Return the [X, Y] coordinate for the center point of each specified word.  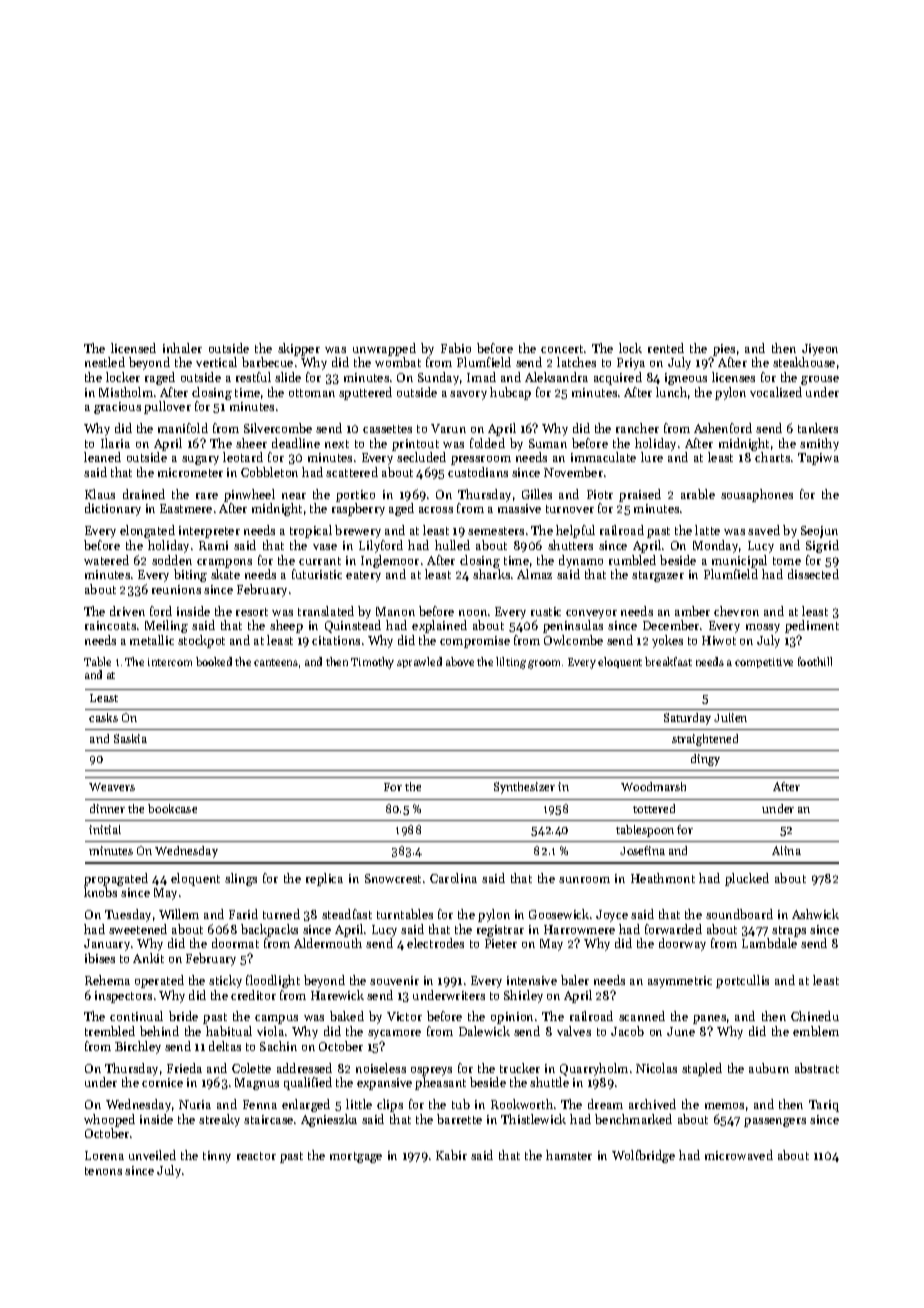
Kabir [451, 1155]
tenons [103, 1171]
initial [105, 829]
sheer [251, 443]
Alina [786, 850]
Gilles [537, 494]
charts [772, 457]
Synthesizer [524, 788]
